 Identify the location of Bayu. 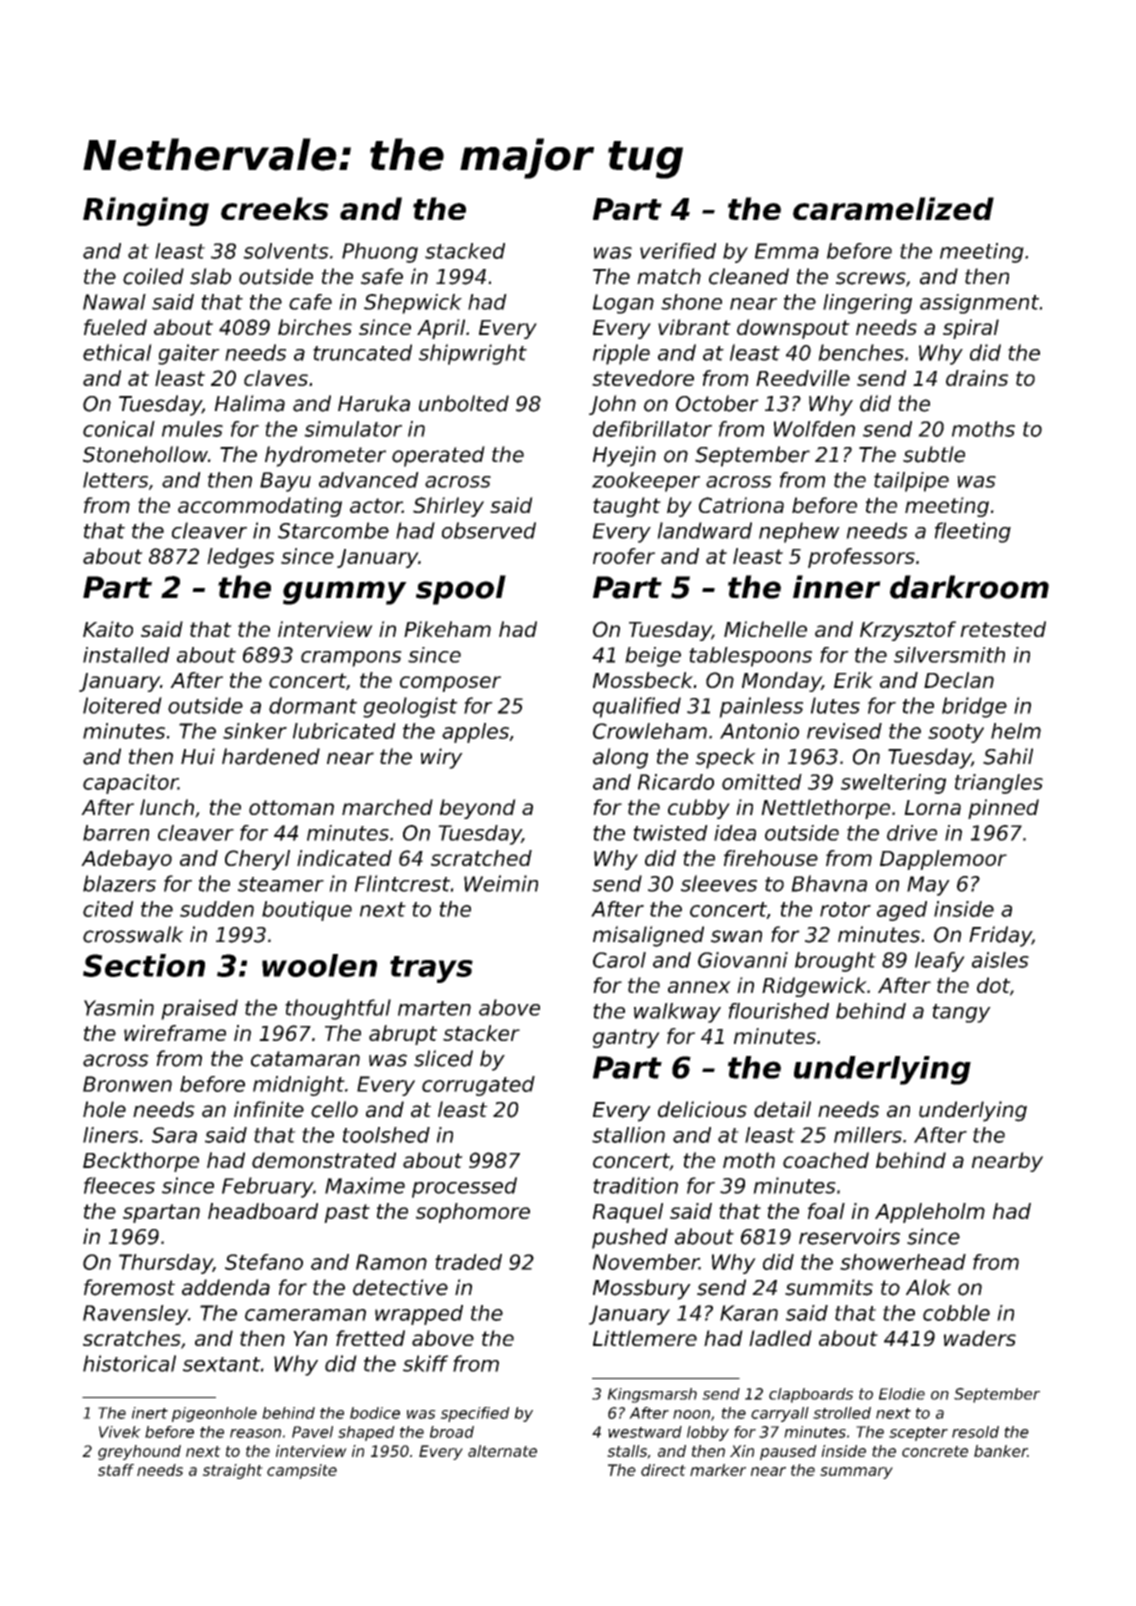
(285, 482).
